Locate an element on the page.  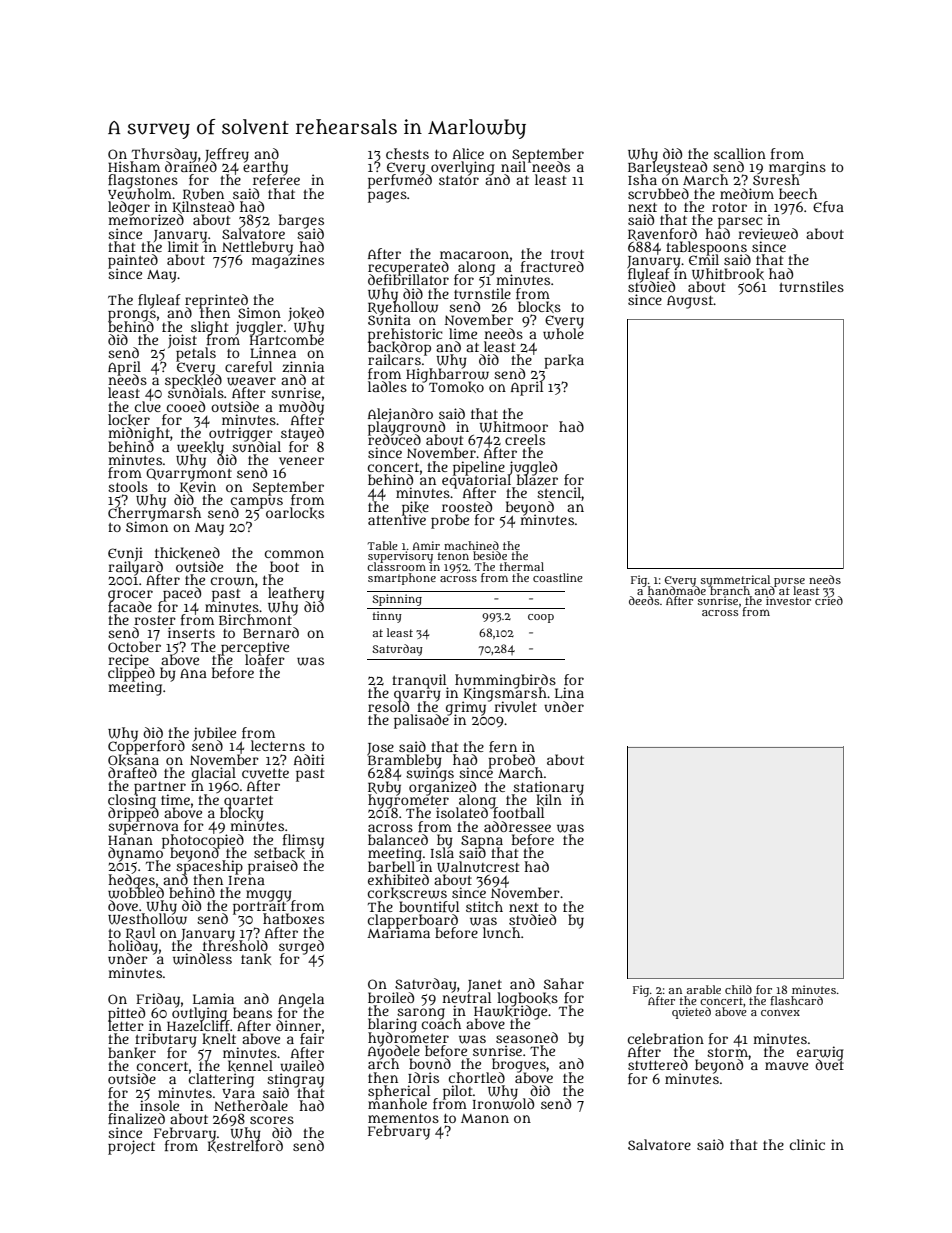
flashcard is located at coordinates (796, 1000).
